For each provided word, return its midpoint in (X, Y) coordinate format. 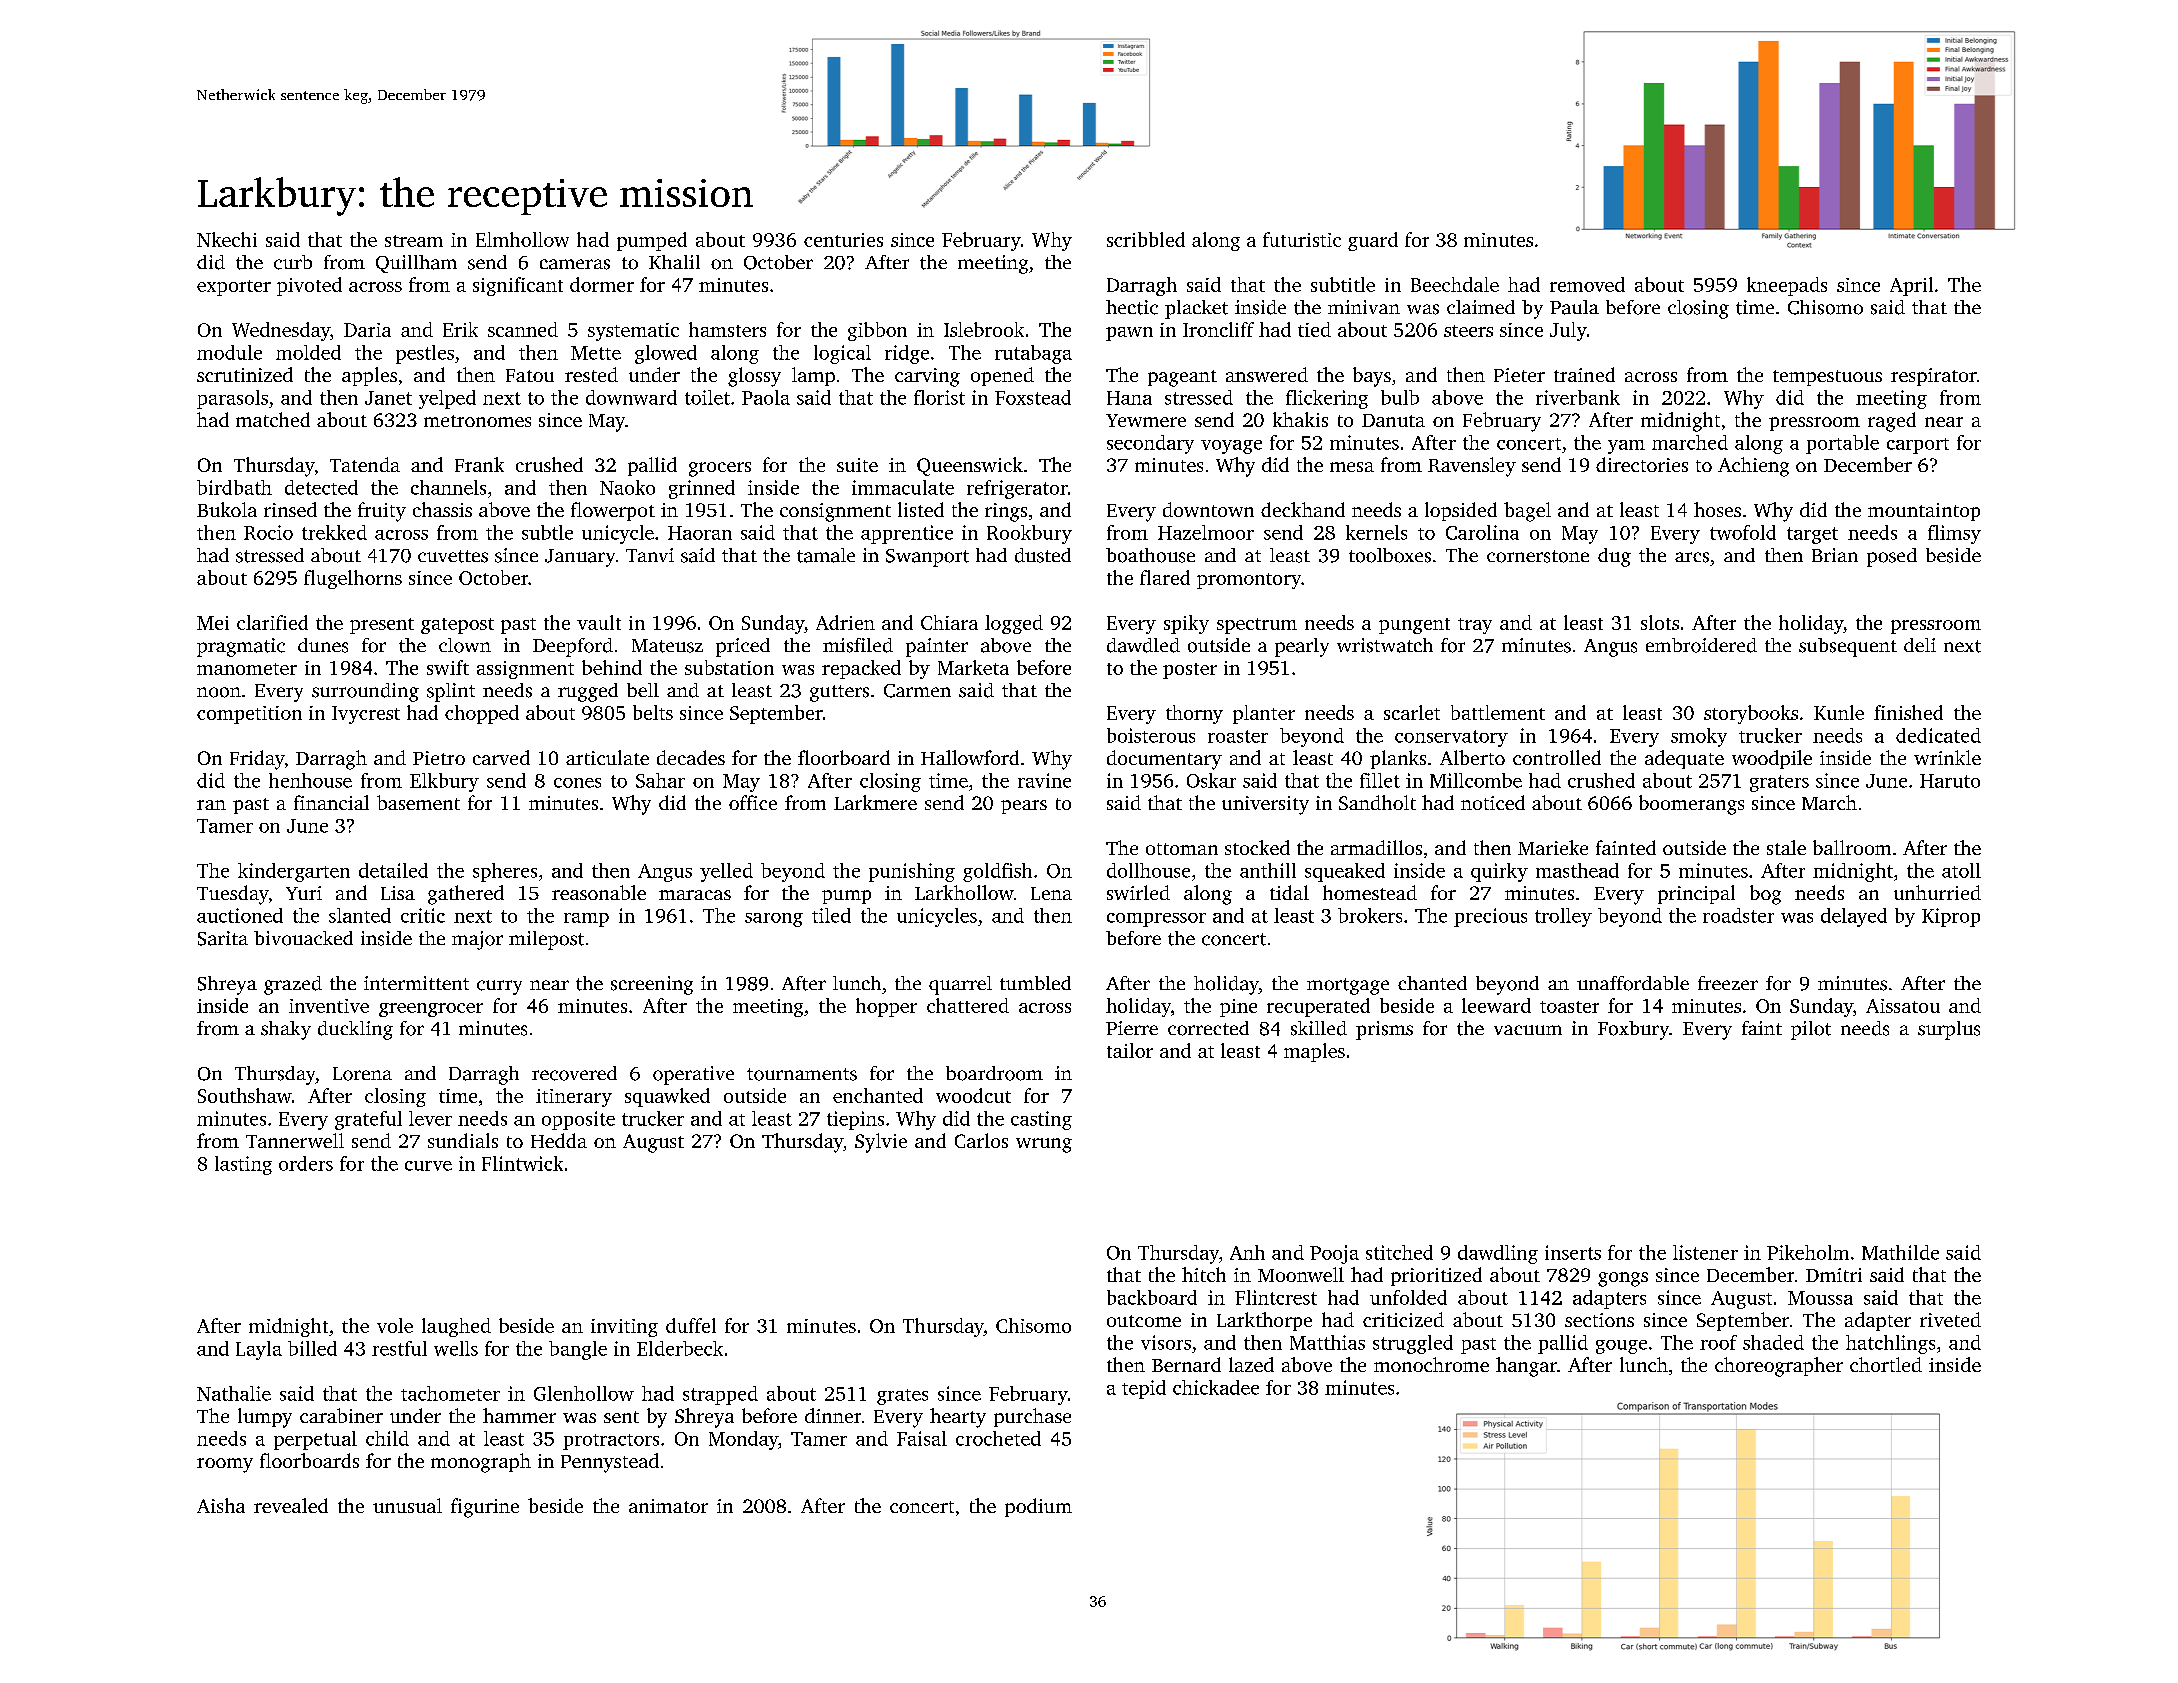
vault (599, 622)
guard (1373, 241)
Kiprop (1951, 917)
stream (414, 241)
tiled (831, 915)
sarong (774, 920)
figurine (485, 1508)
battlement (1498, 712)
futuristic (1302, 239)
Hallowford (970, 757)
